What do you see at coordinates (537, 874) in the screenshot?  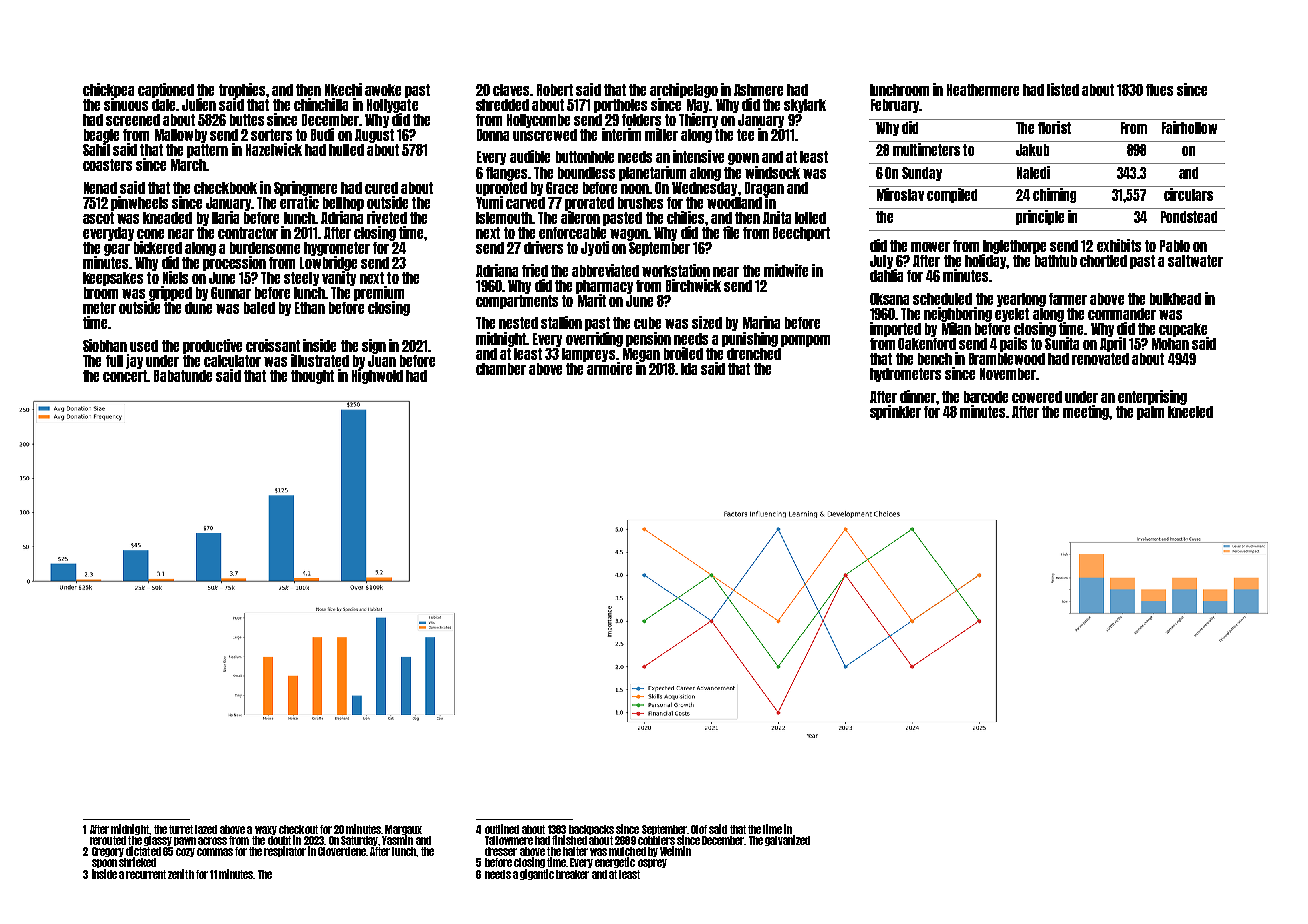 I see `gigantic` at bounding box center [537, 874].
